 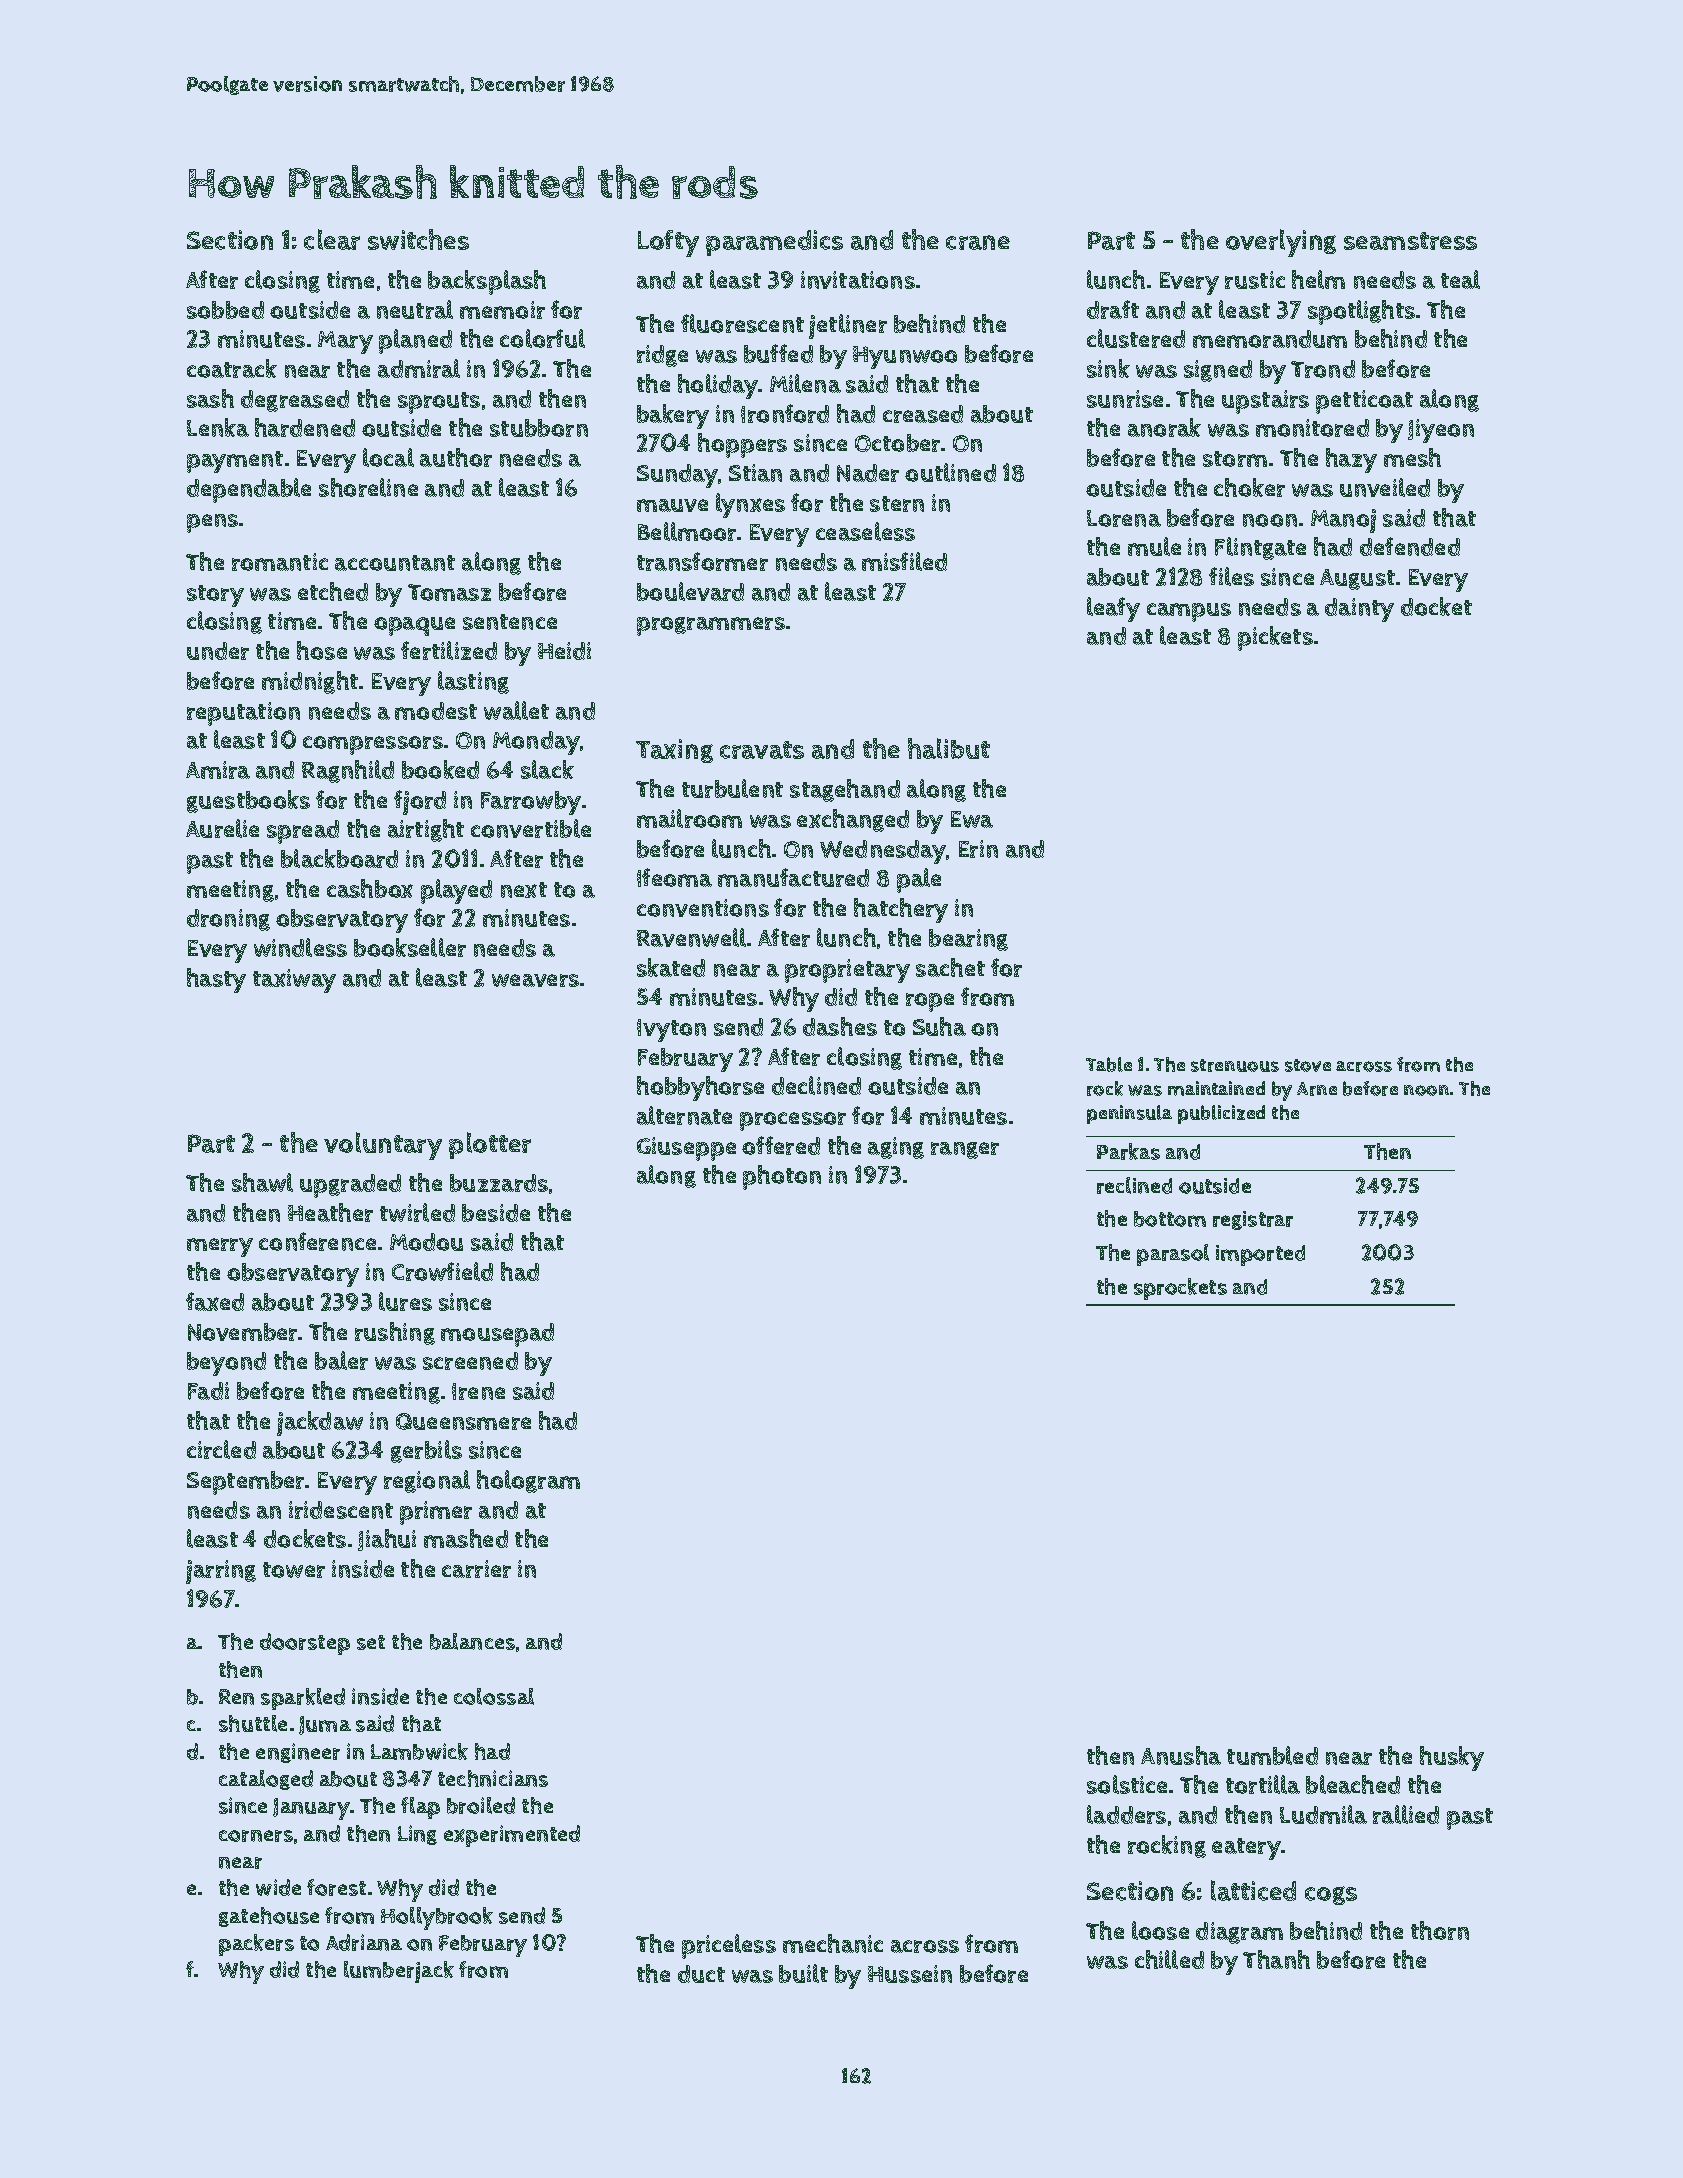 I want to click on publicized, so click(x=1221, y=1114).
